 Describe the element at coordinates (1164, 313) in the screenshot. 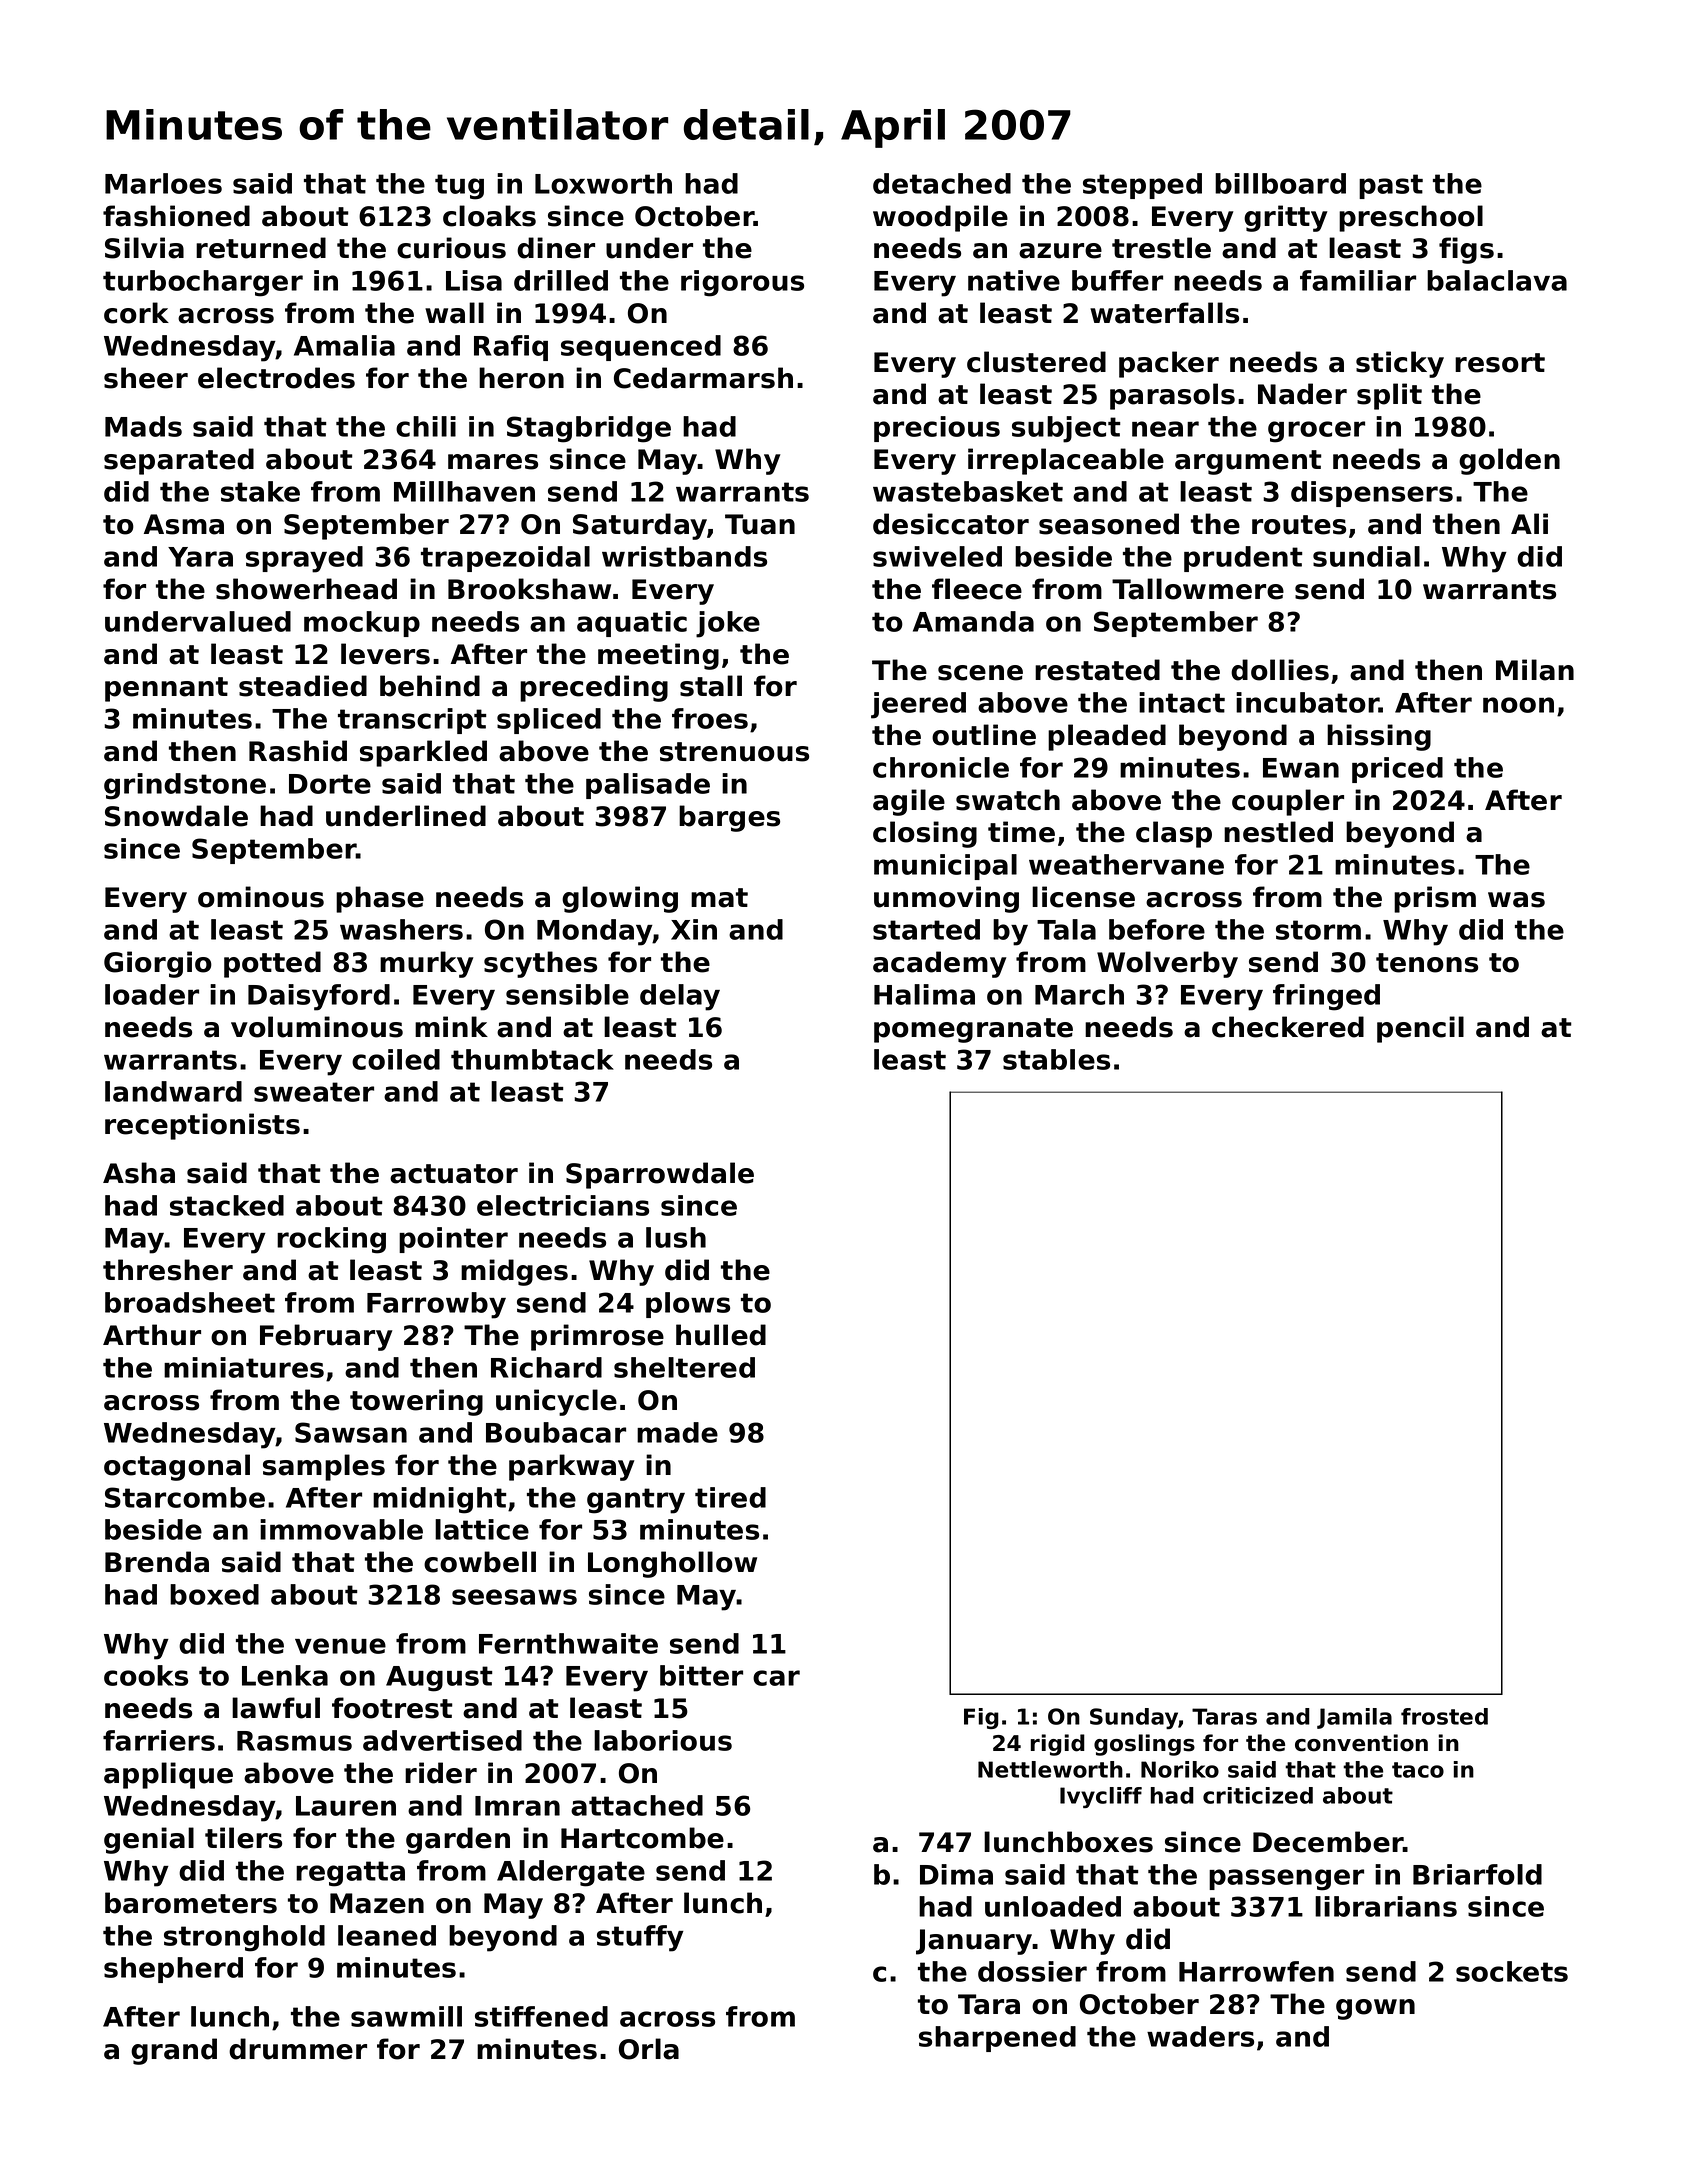

I see `waterfalls` at that location.
